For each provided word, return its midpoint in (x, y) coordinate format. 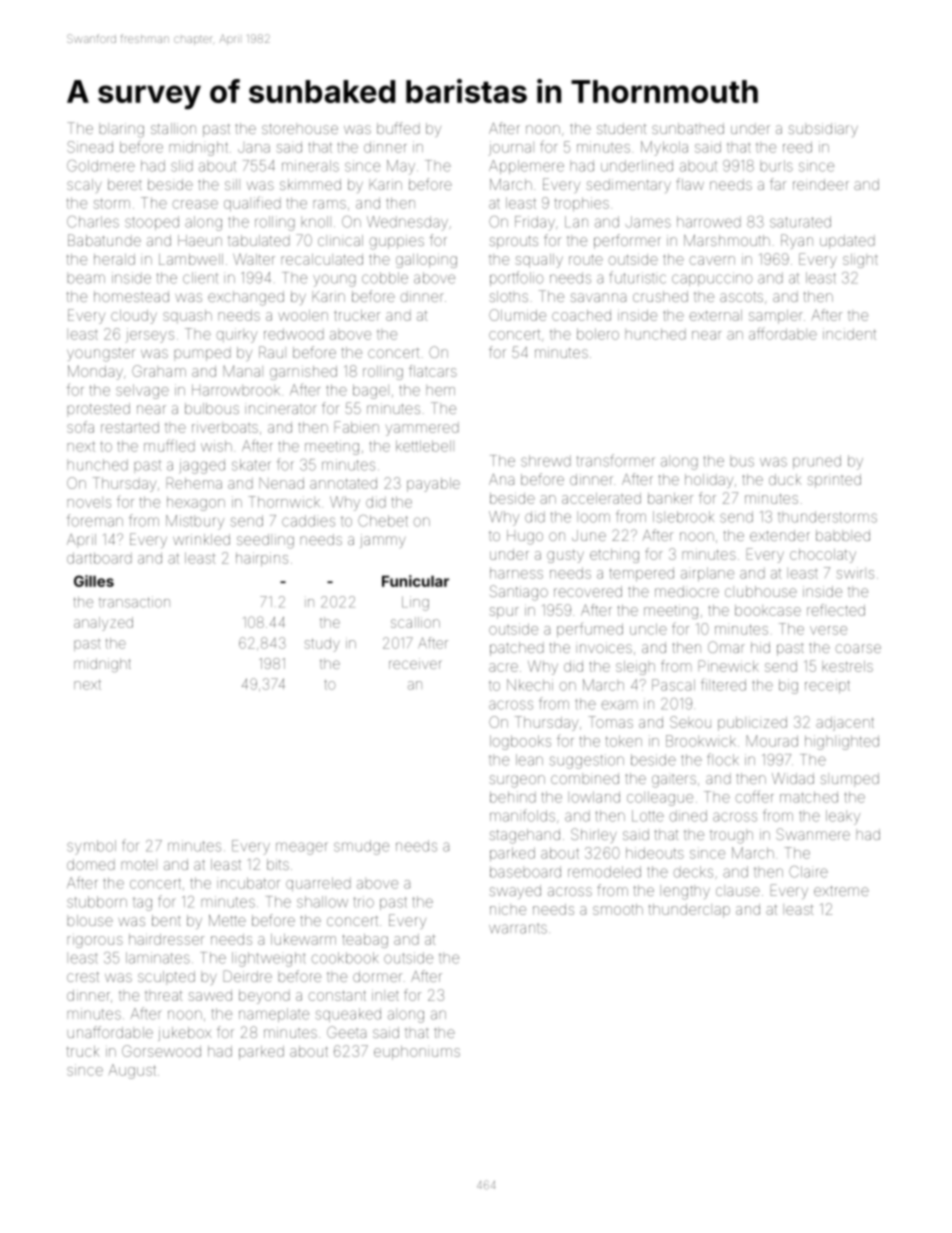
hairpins (262, 559)
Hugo (525, 537)
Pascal (673, 685)
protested (98, 410)
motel (139, 864)
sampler (776, 317)
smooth (618, 909)
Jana (254, 148)
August (132, 1071)
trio (364, 902)
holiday (709, 481)
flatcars (433, 371)
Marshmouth (727, 240)
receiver (415, 663)
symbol (91, 847)
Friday (535, 223)
